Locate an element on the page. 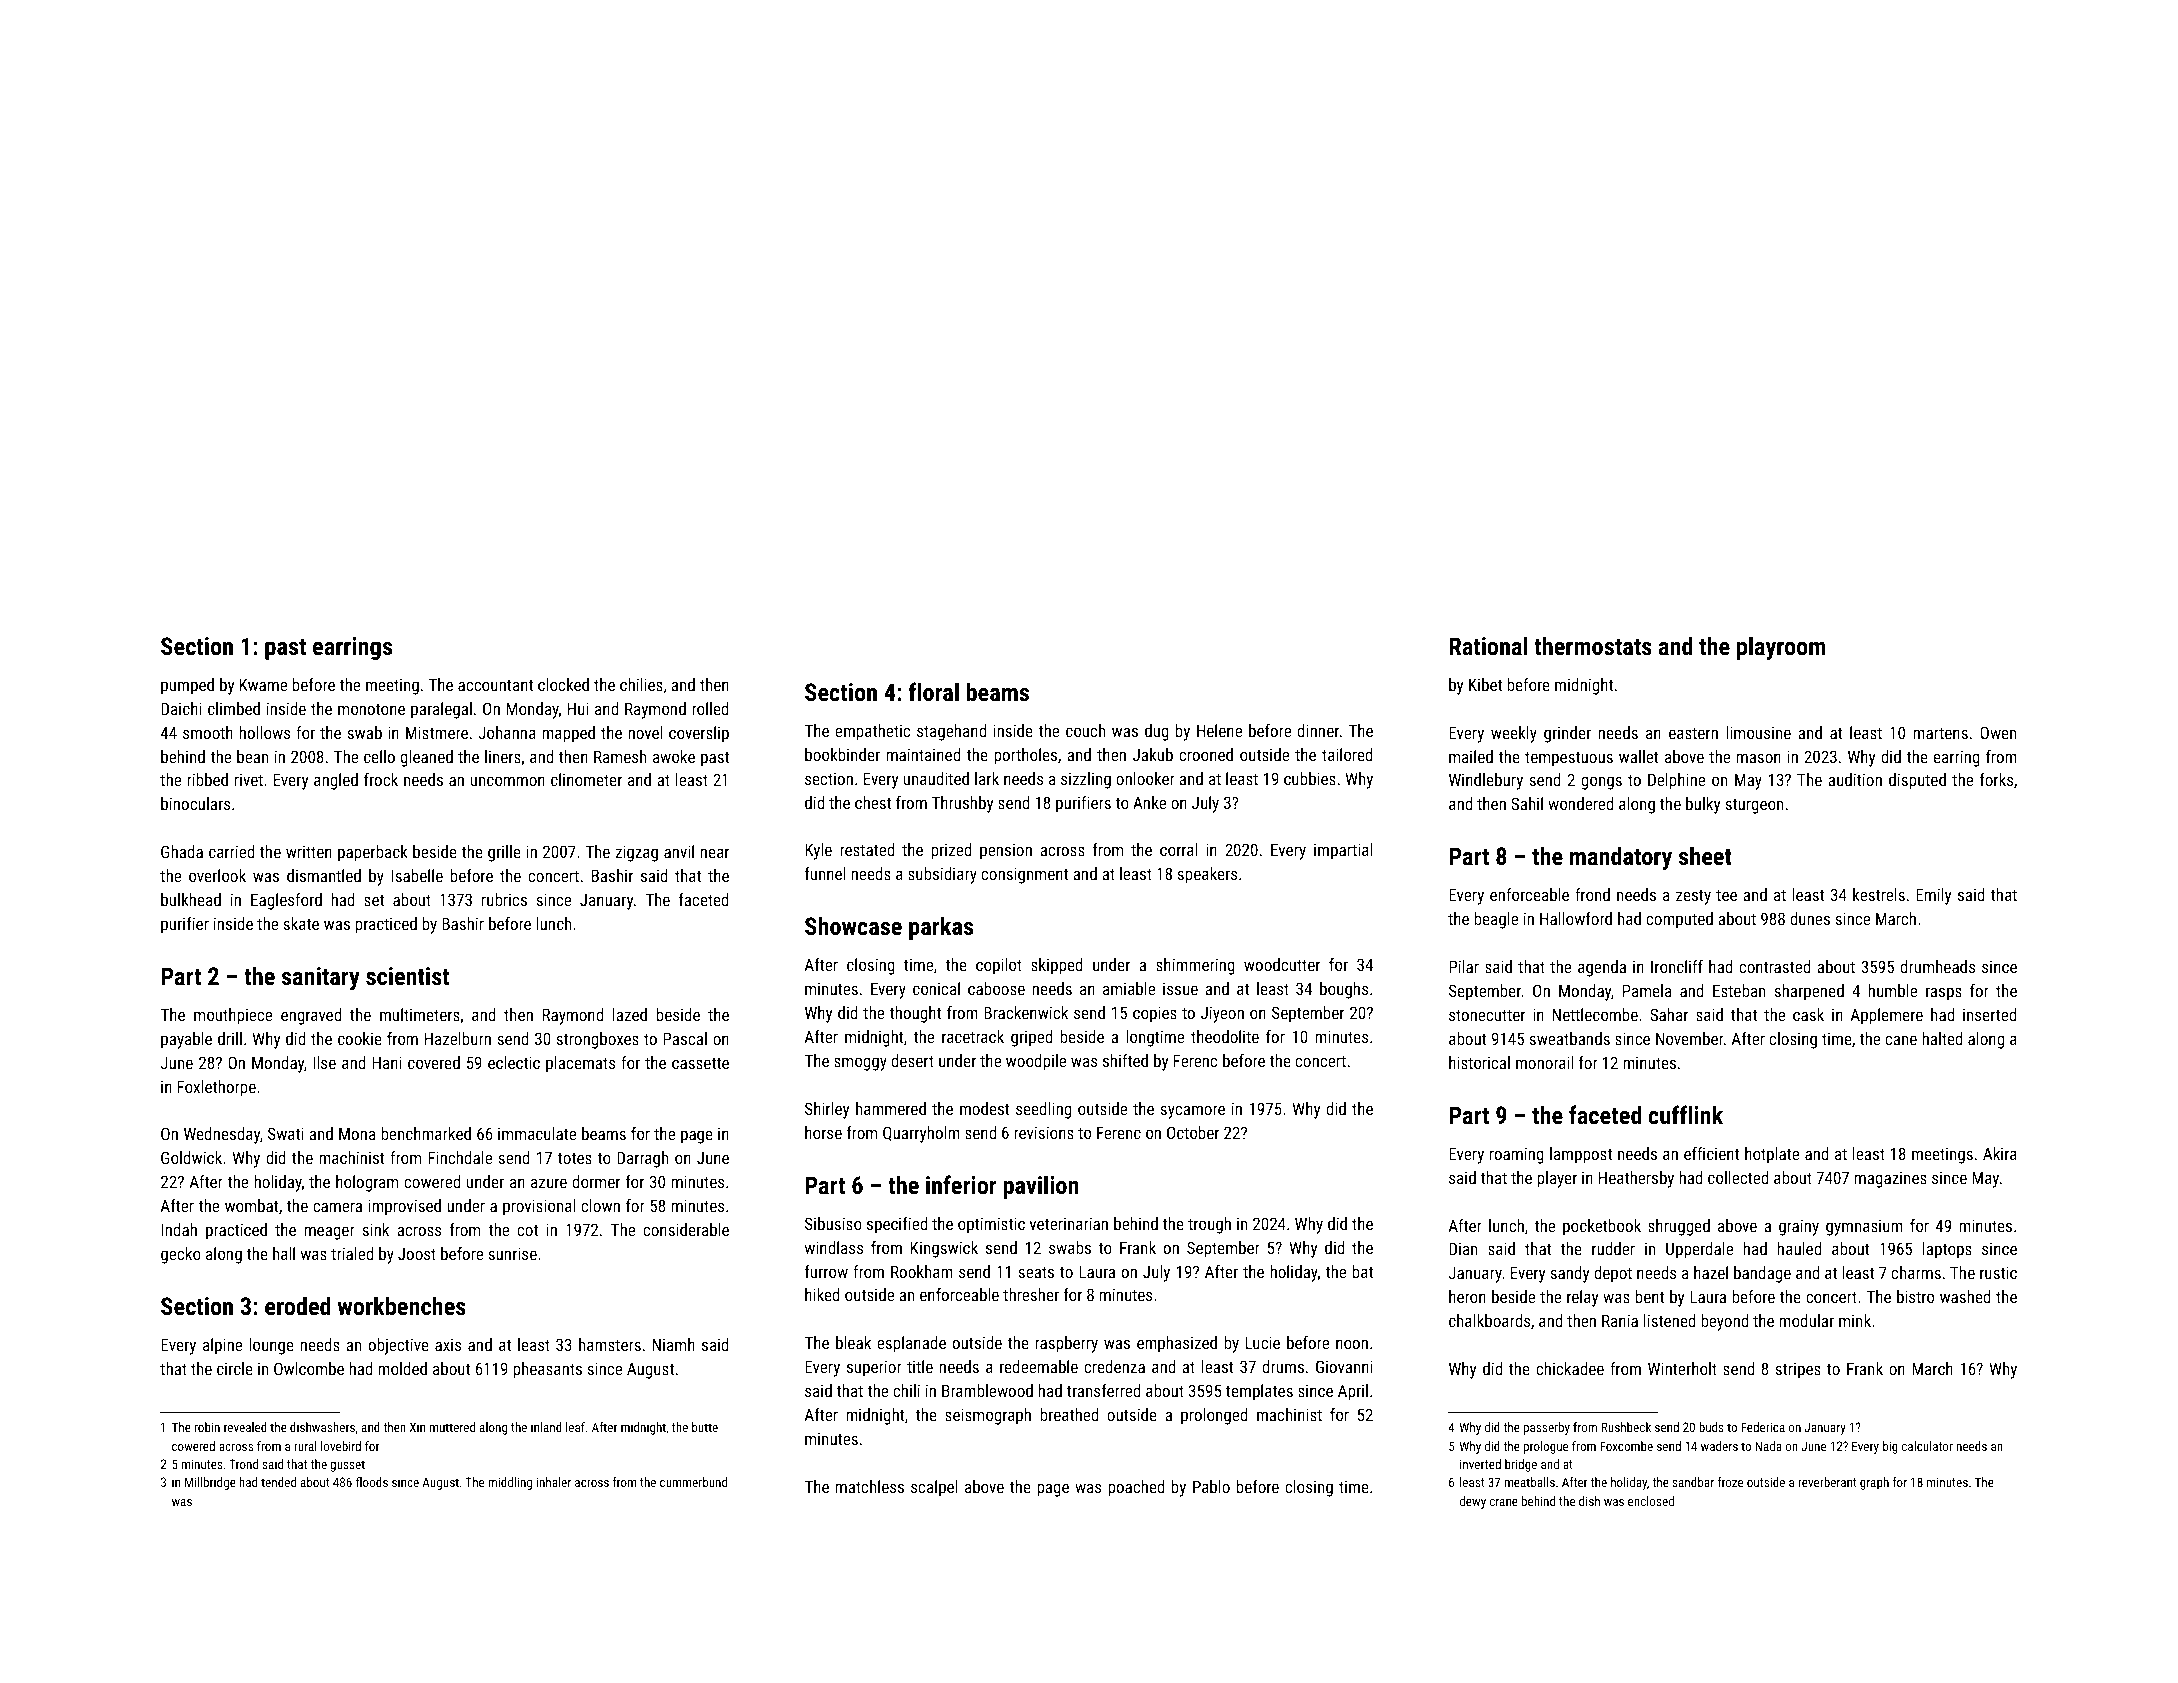 The image size is (2178, 1683). seats is located at coordinates (1036, 1272).
